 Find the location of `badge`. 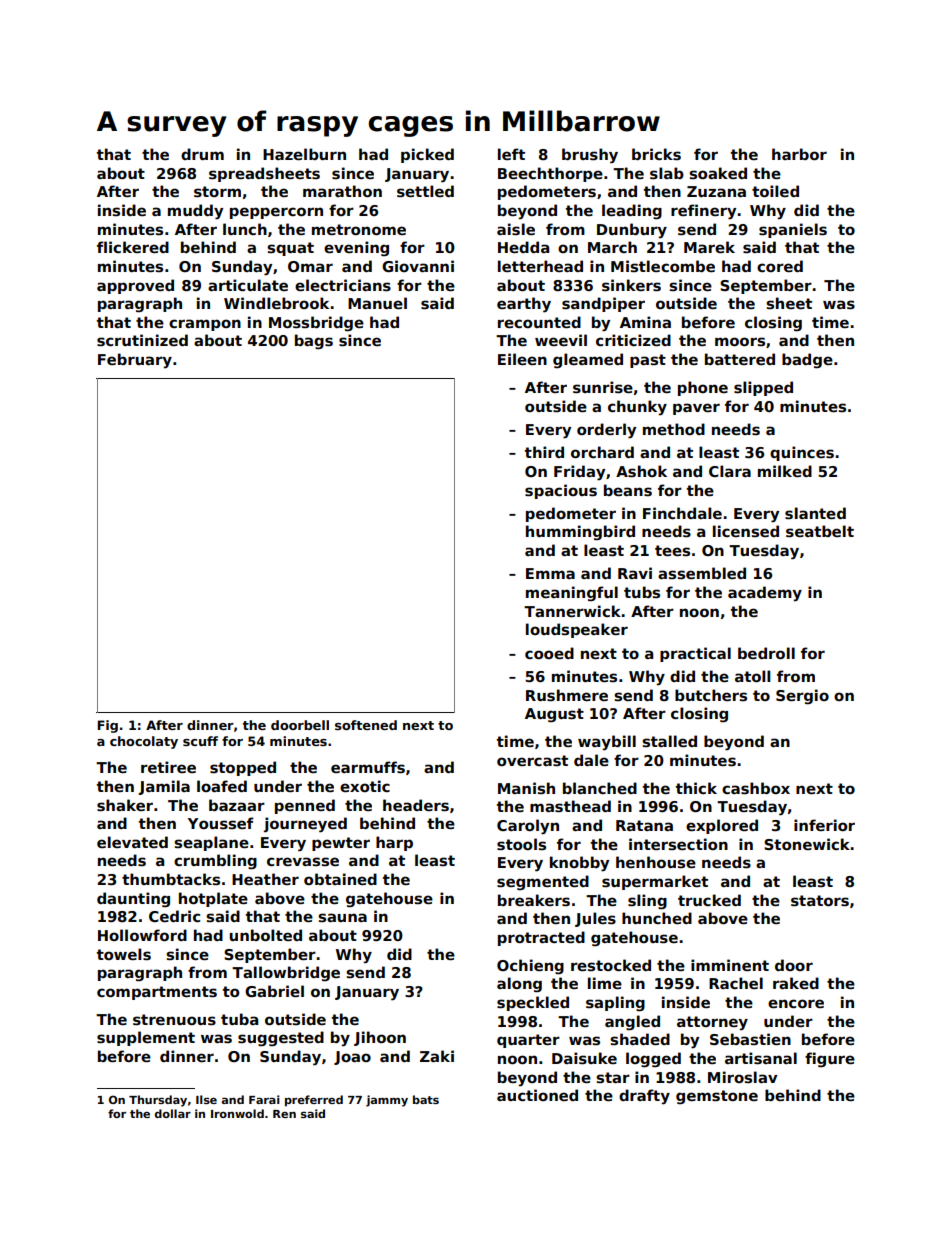

badge is located at coordinates (807, 361).
